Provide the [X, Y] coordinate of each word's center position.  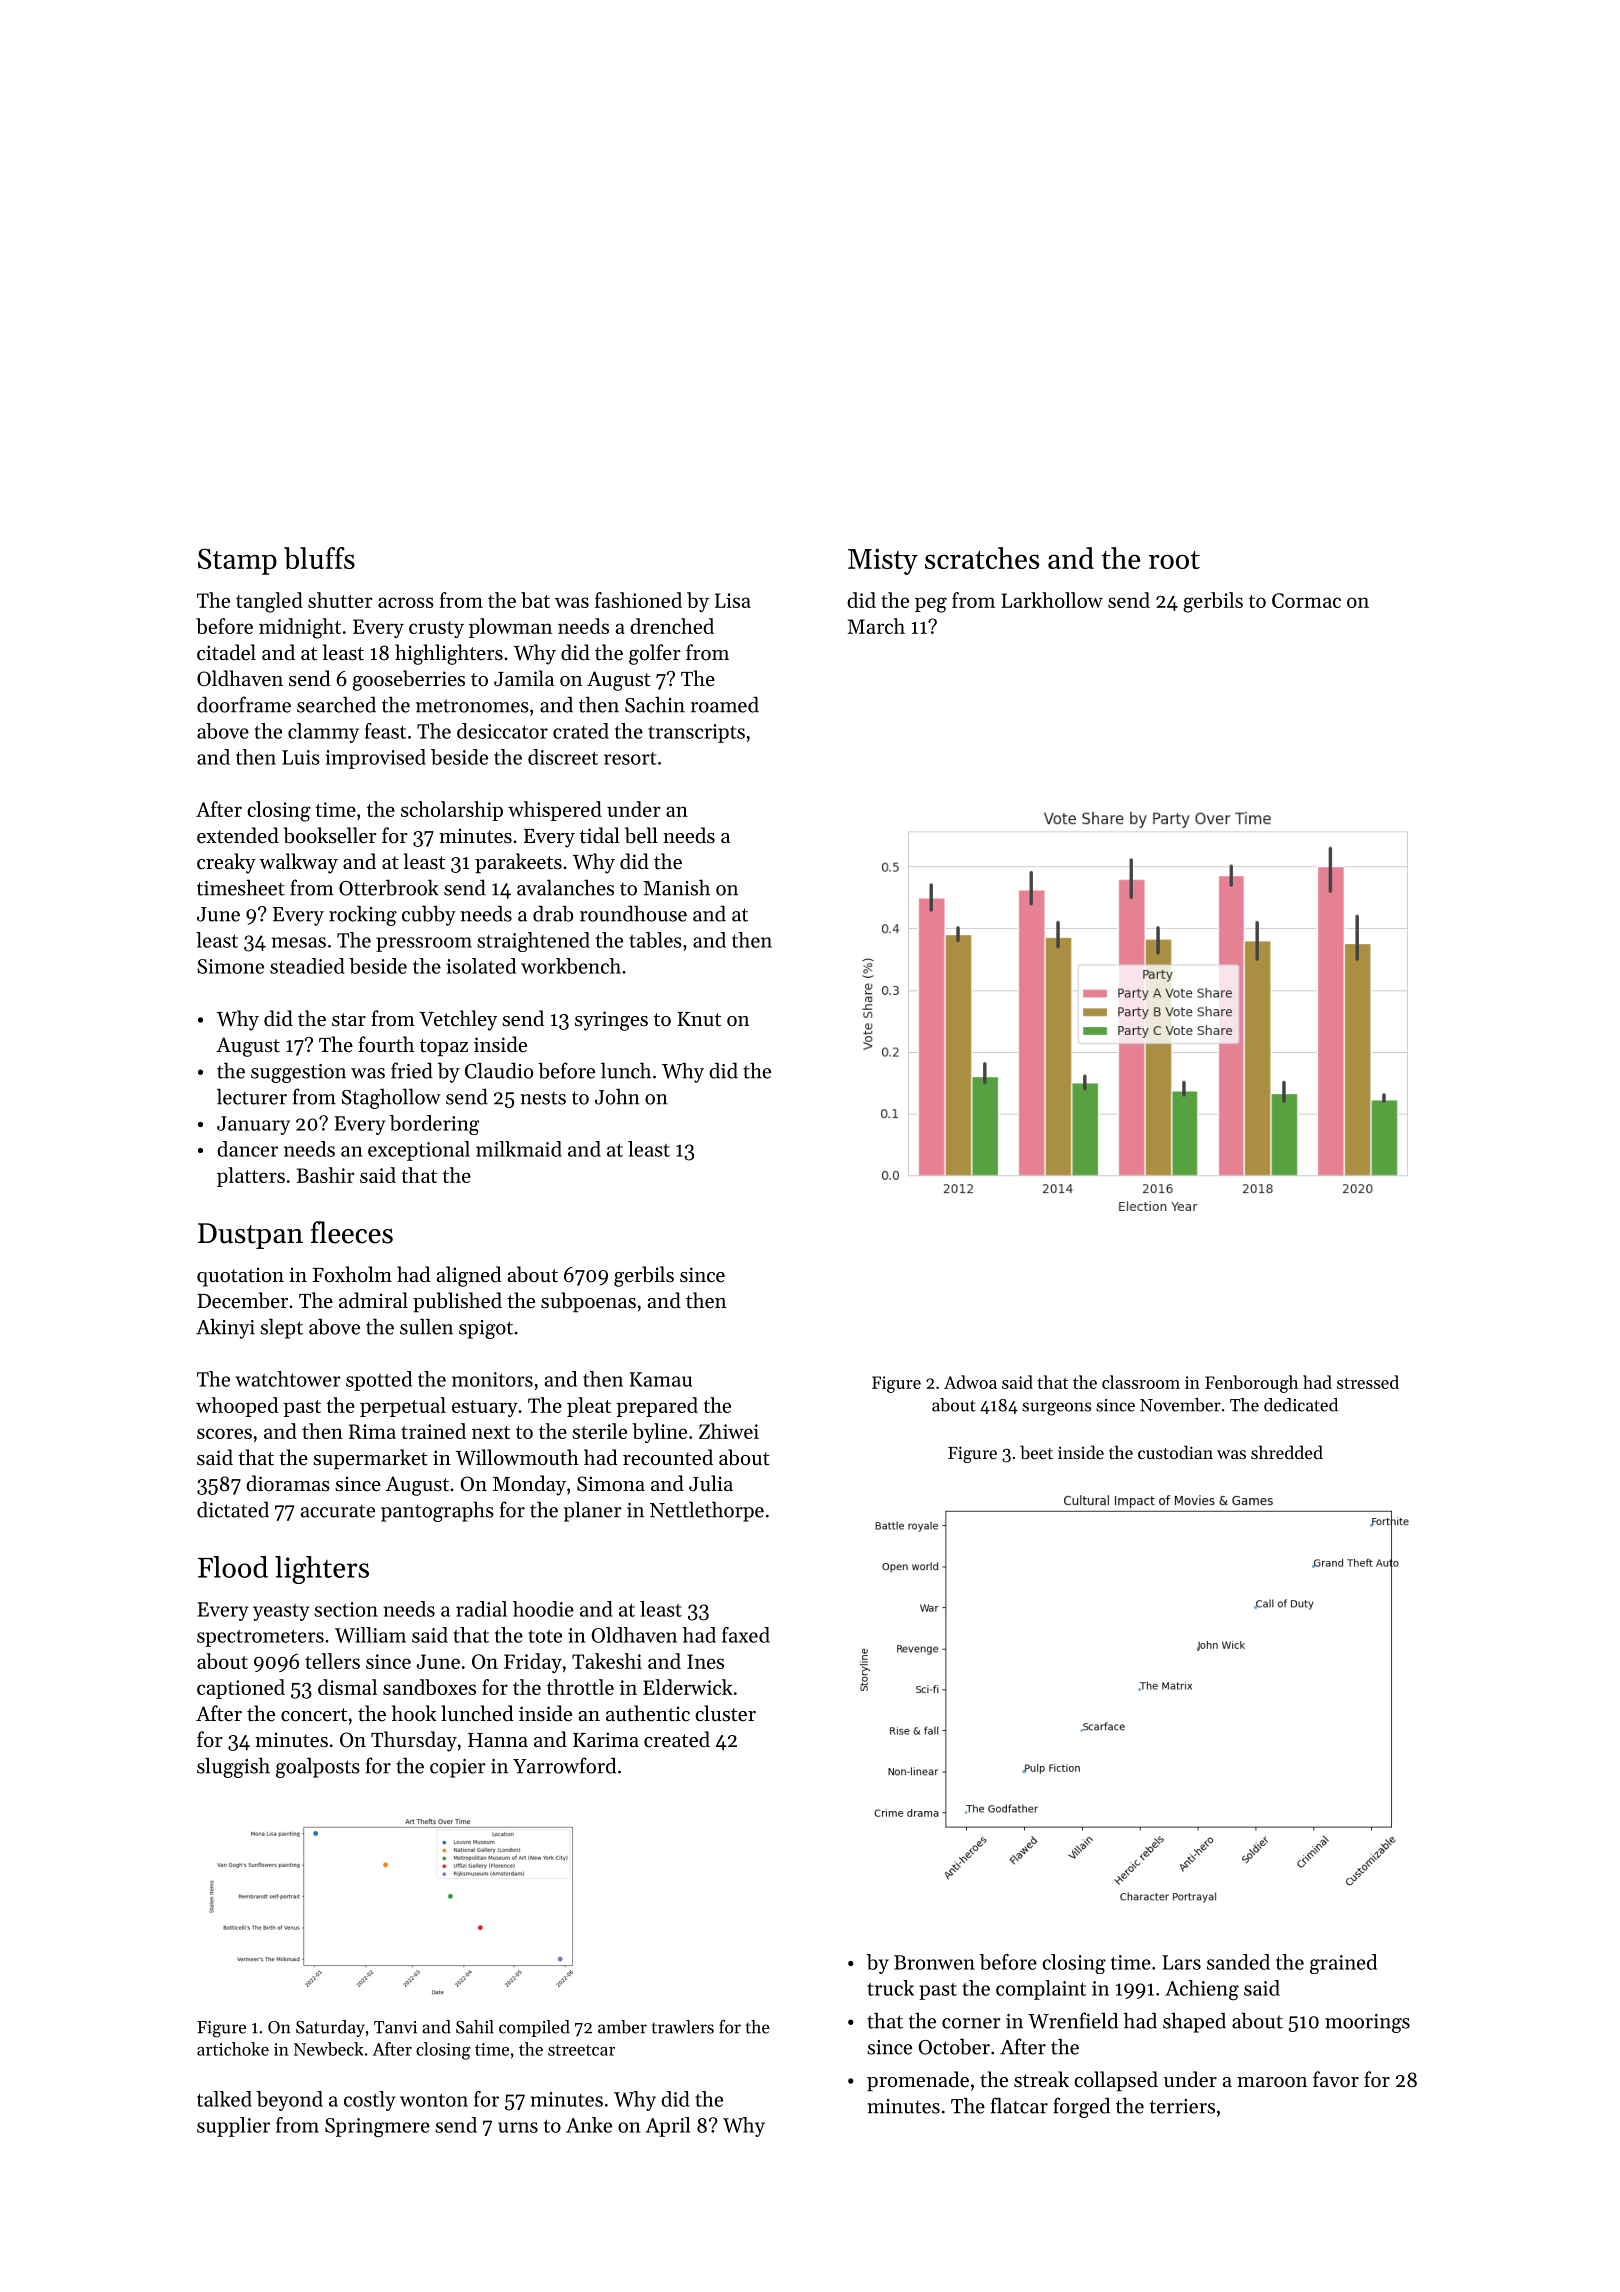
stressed [1368, 1382]
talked [224, 2099]
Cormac [1306, 600]
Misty [883, 561]
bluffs [319, 558]
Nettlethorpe [707, 1511]
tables [655, 940]
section [346, 1609]
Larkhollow [1052, 600]
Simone [230, 966]
